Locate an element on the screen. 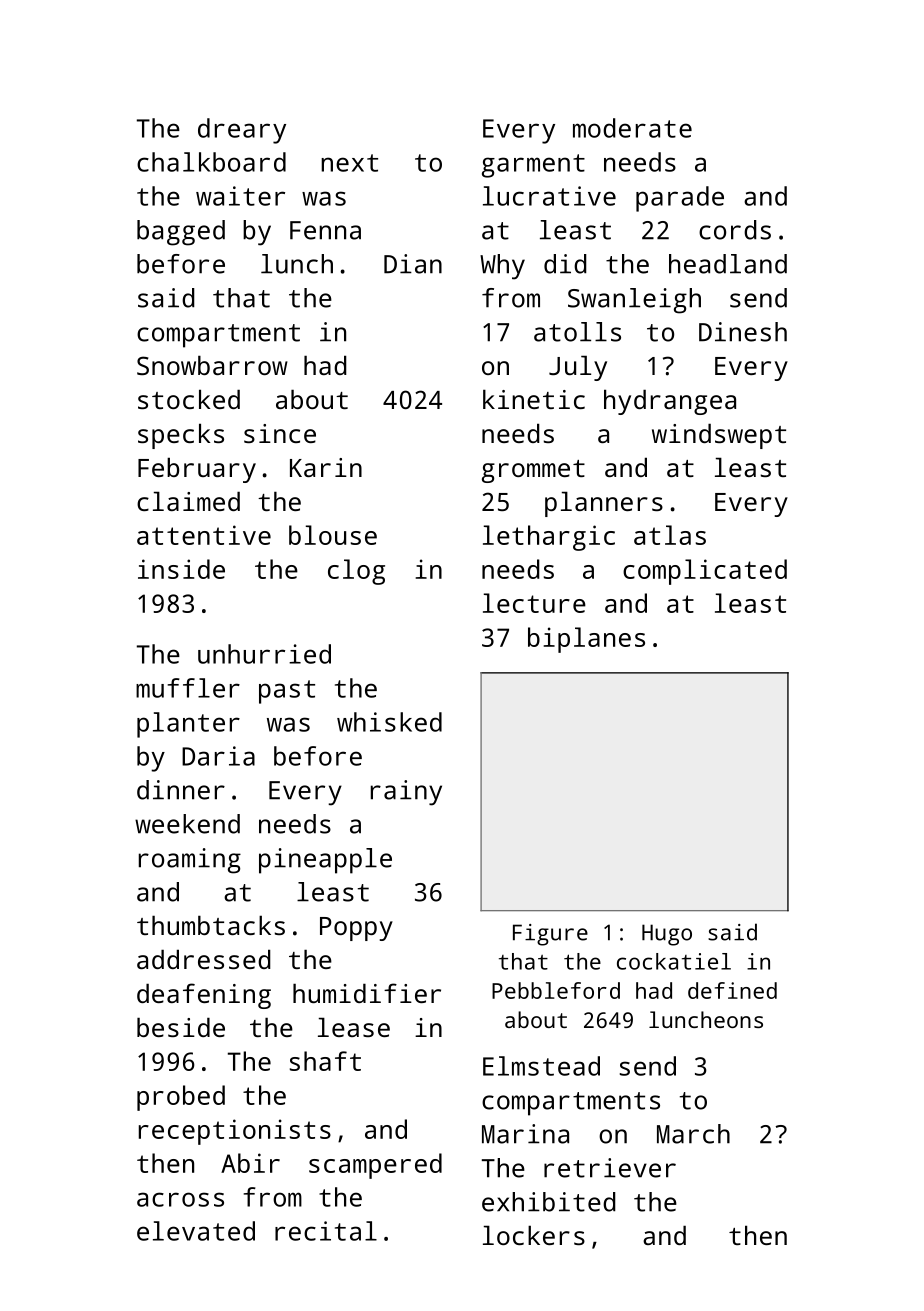 The height and width of the screenshot is (1311, 924). Why is located at coordinates (502, 267).
